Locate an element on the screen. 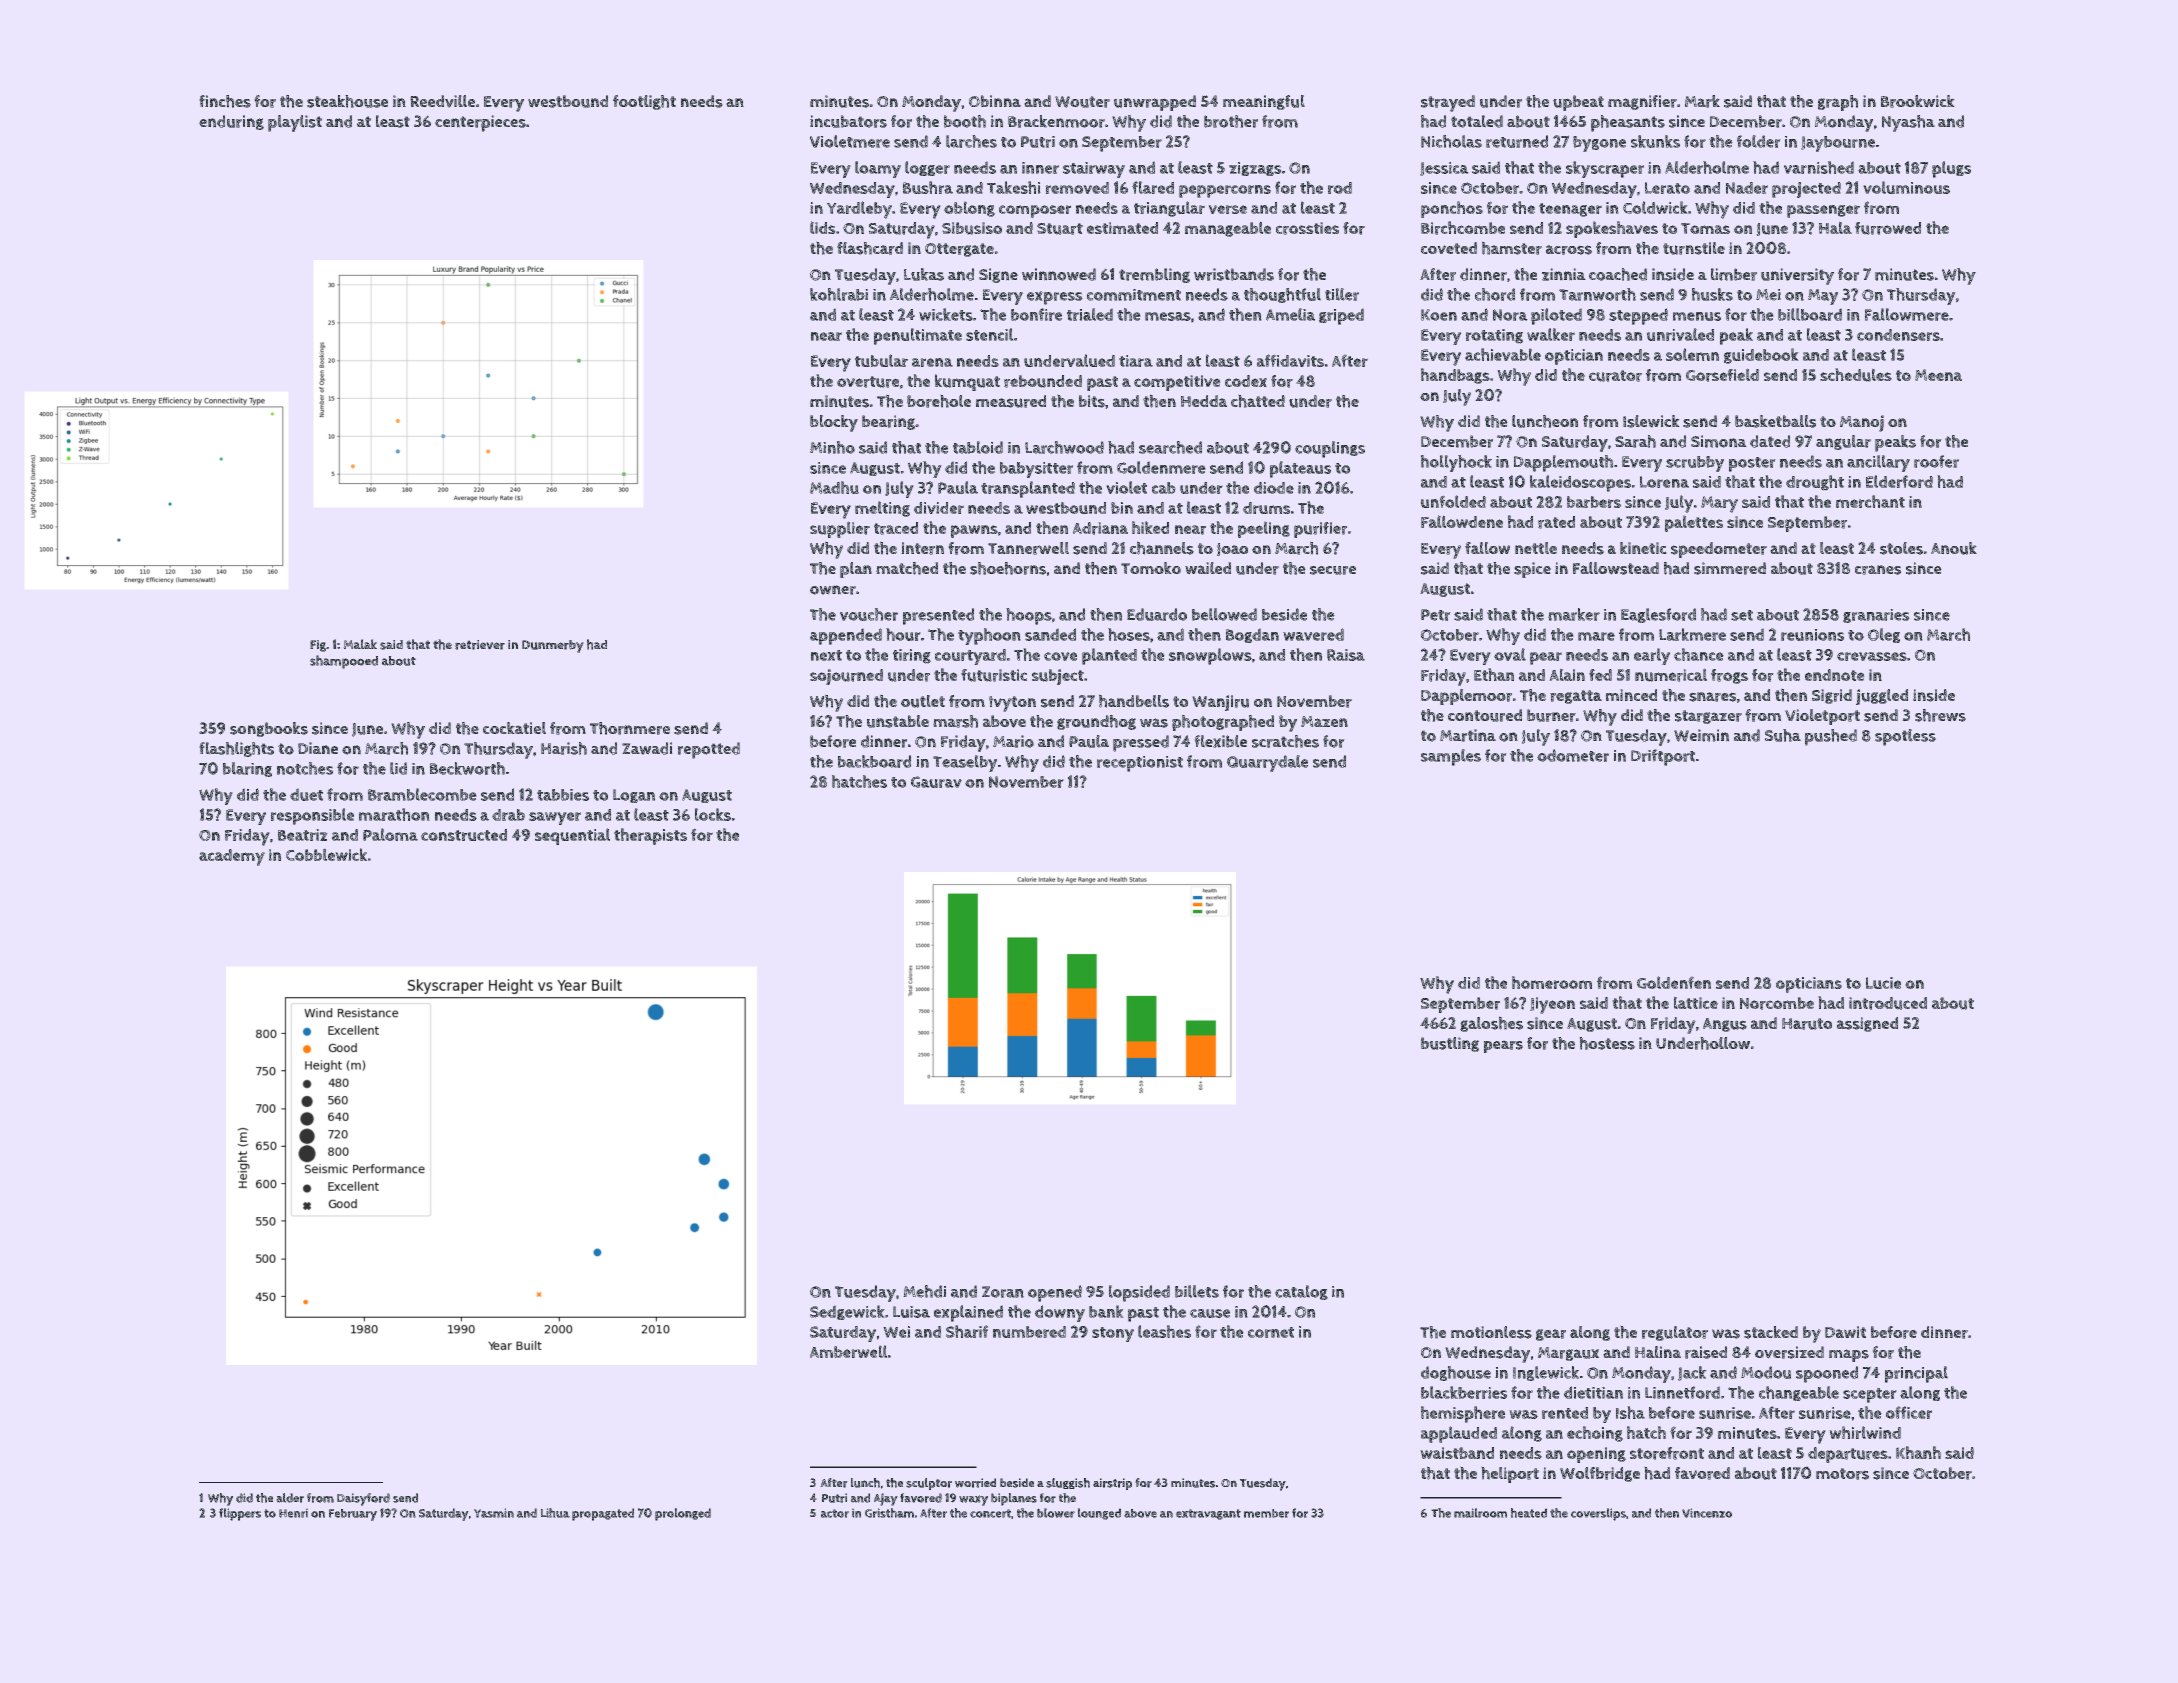 Image resolution: width=2178 pixels, height=1683 pixels. Sedgewick is located at coordinates (847, 1312).
